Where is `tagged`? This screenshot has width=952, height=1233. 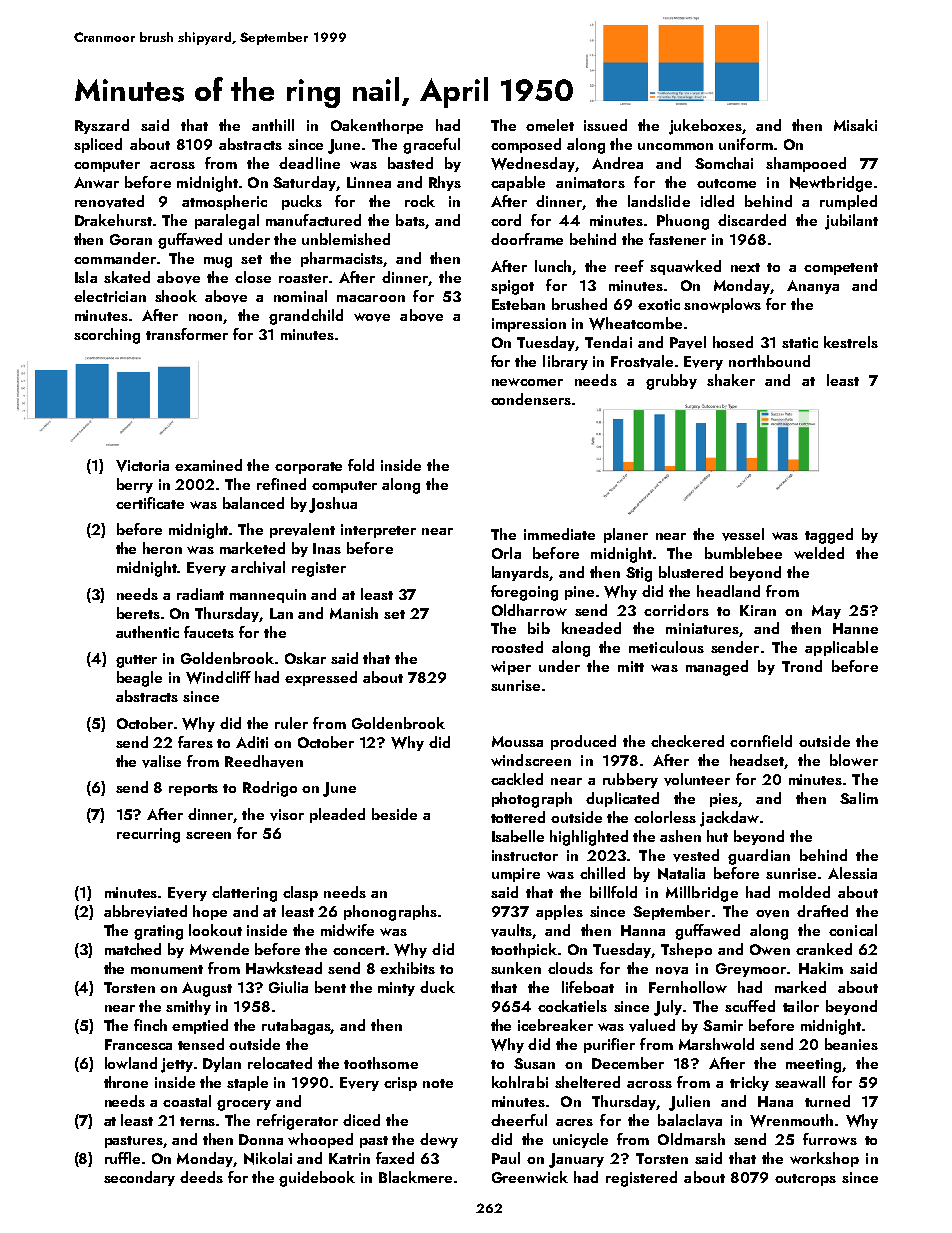
tagged is located at coordinates (829, 536).
